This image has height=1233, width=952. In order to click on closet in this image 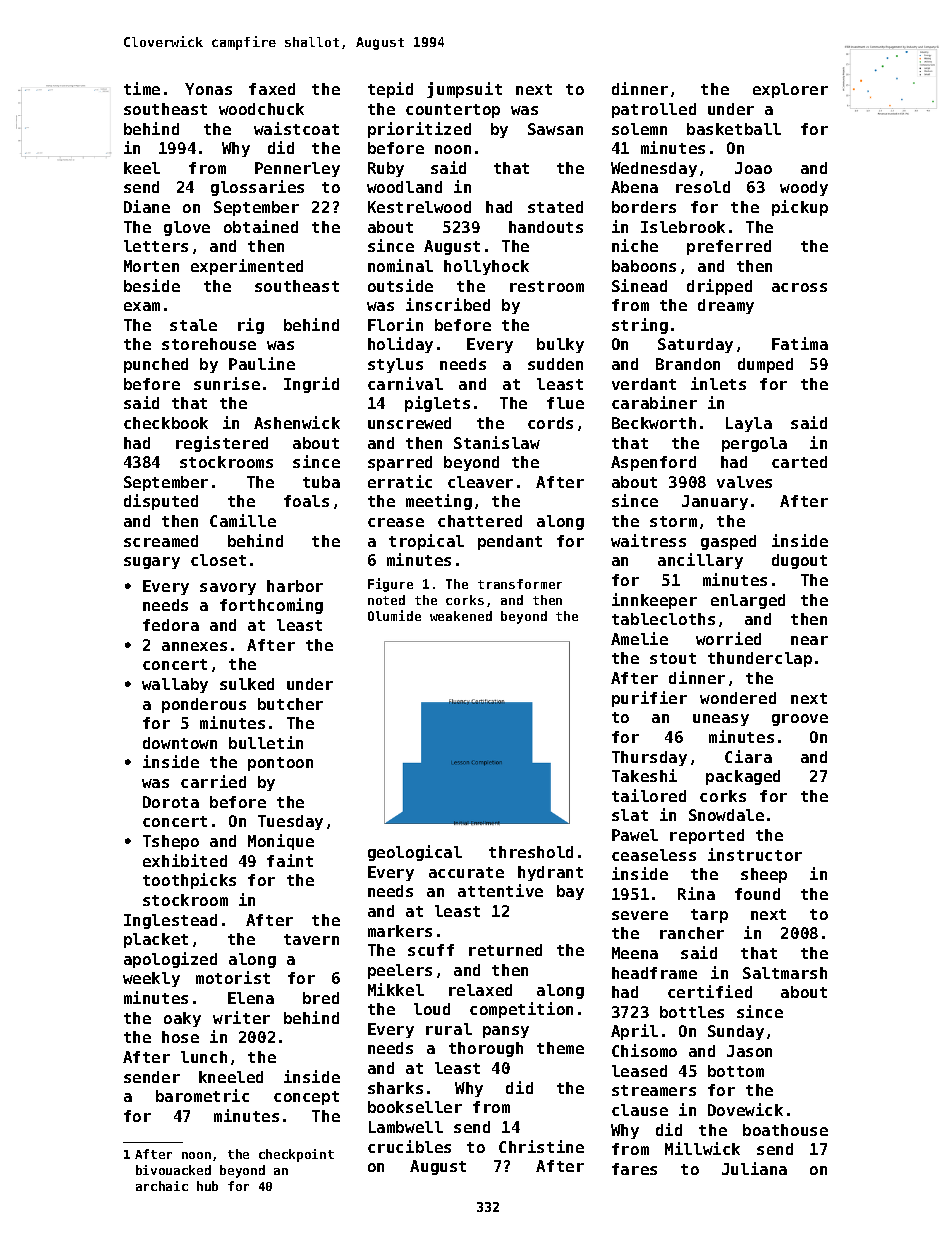, I will do `click(218, 560)`.
